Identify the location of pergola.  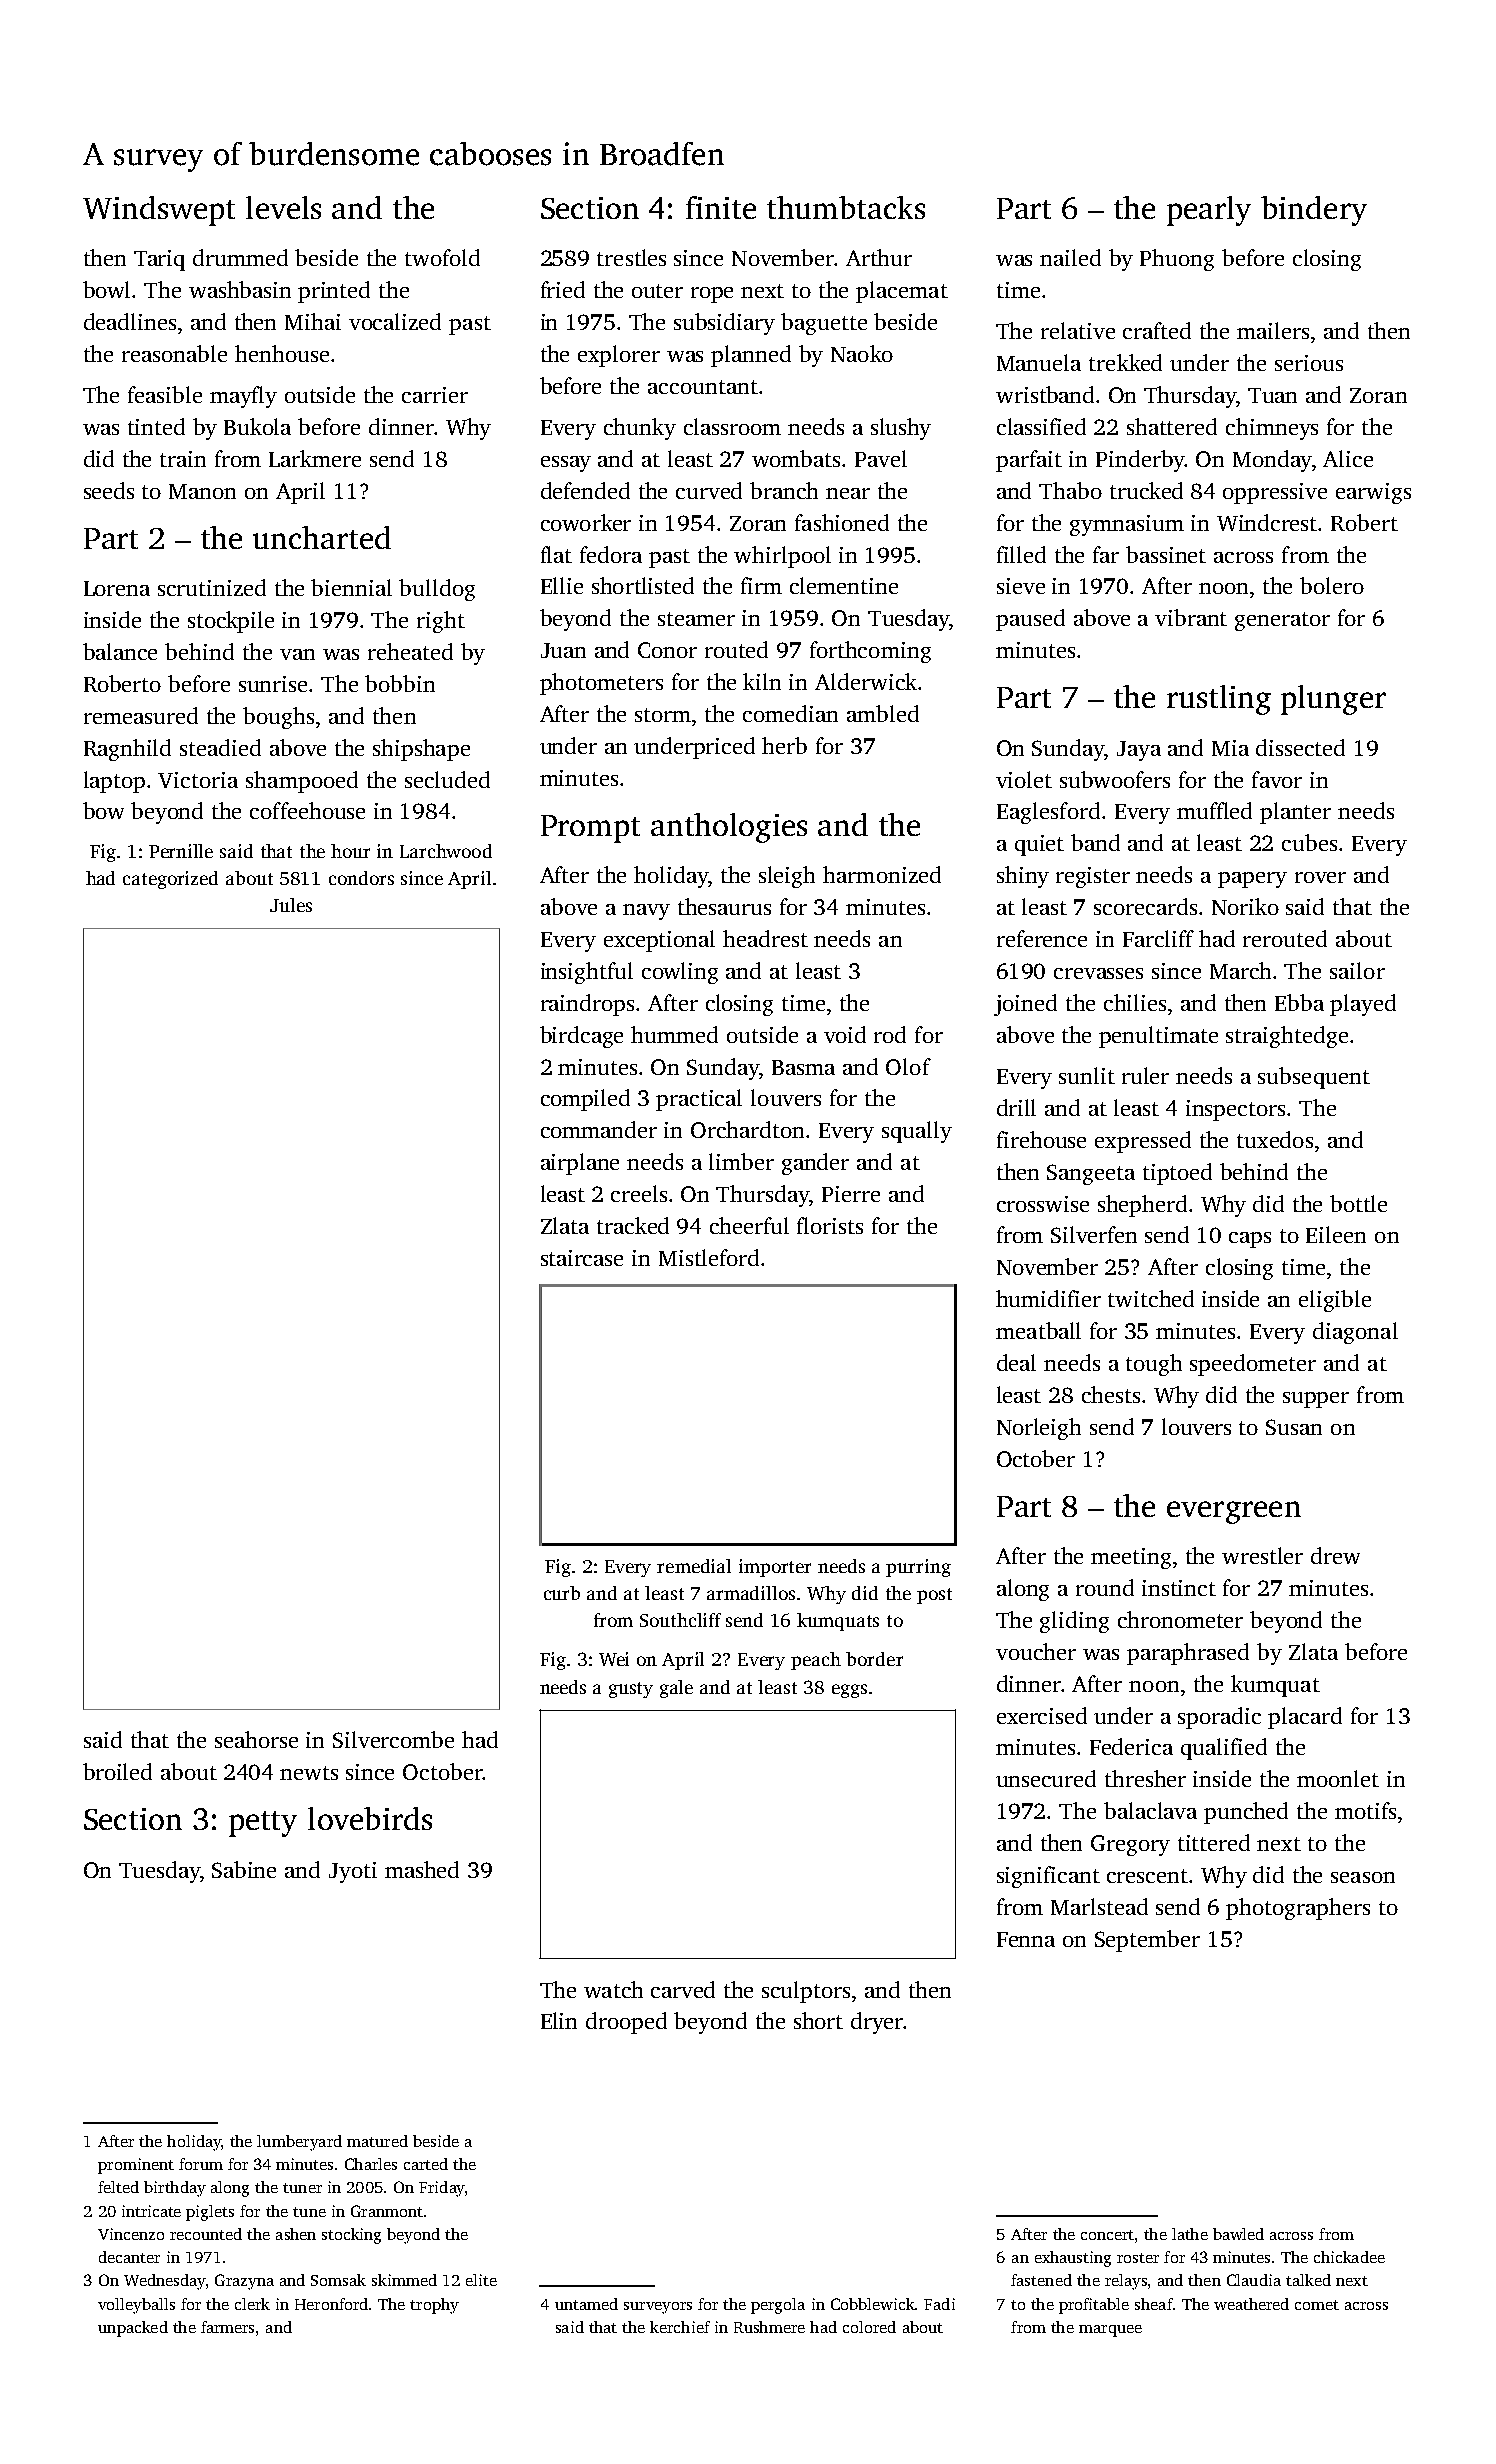
(778, 2306).
